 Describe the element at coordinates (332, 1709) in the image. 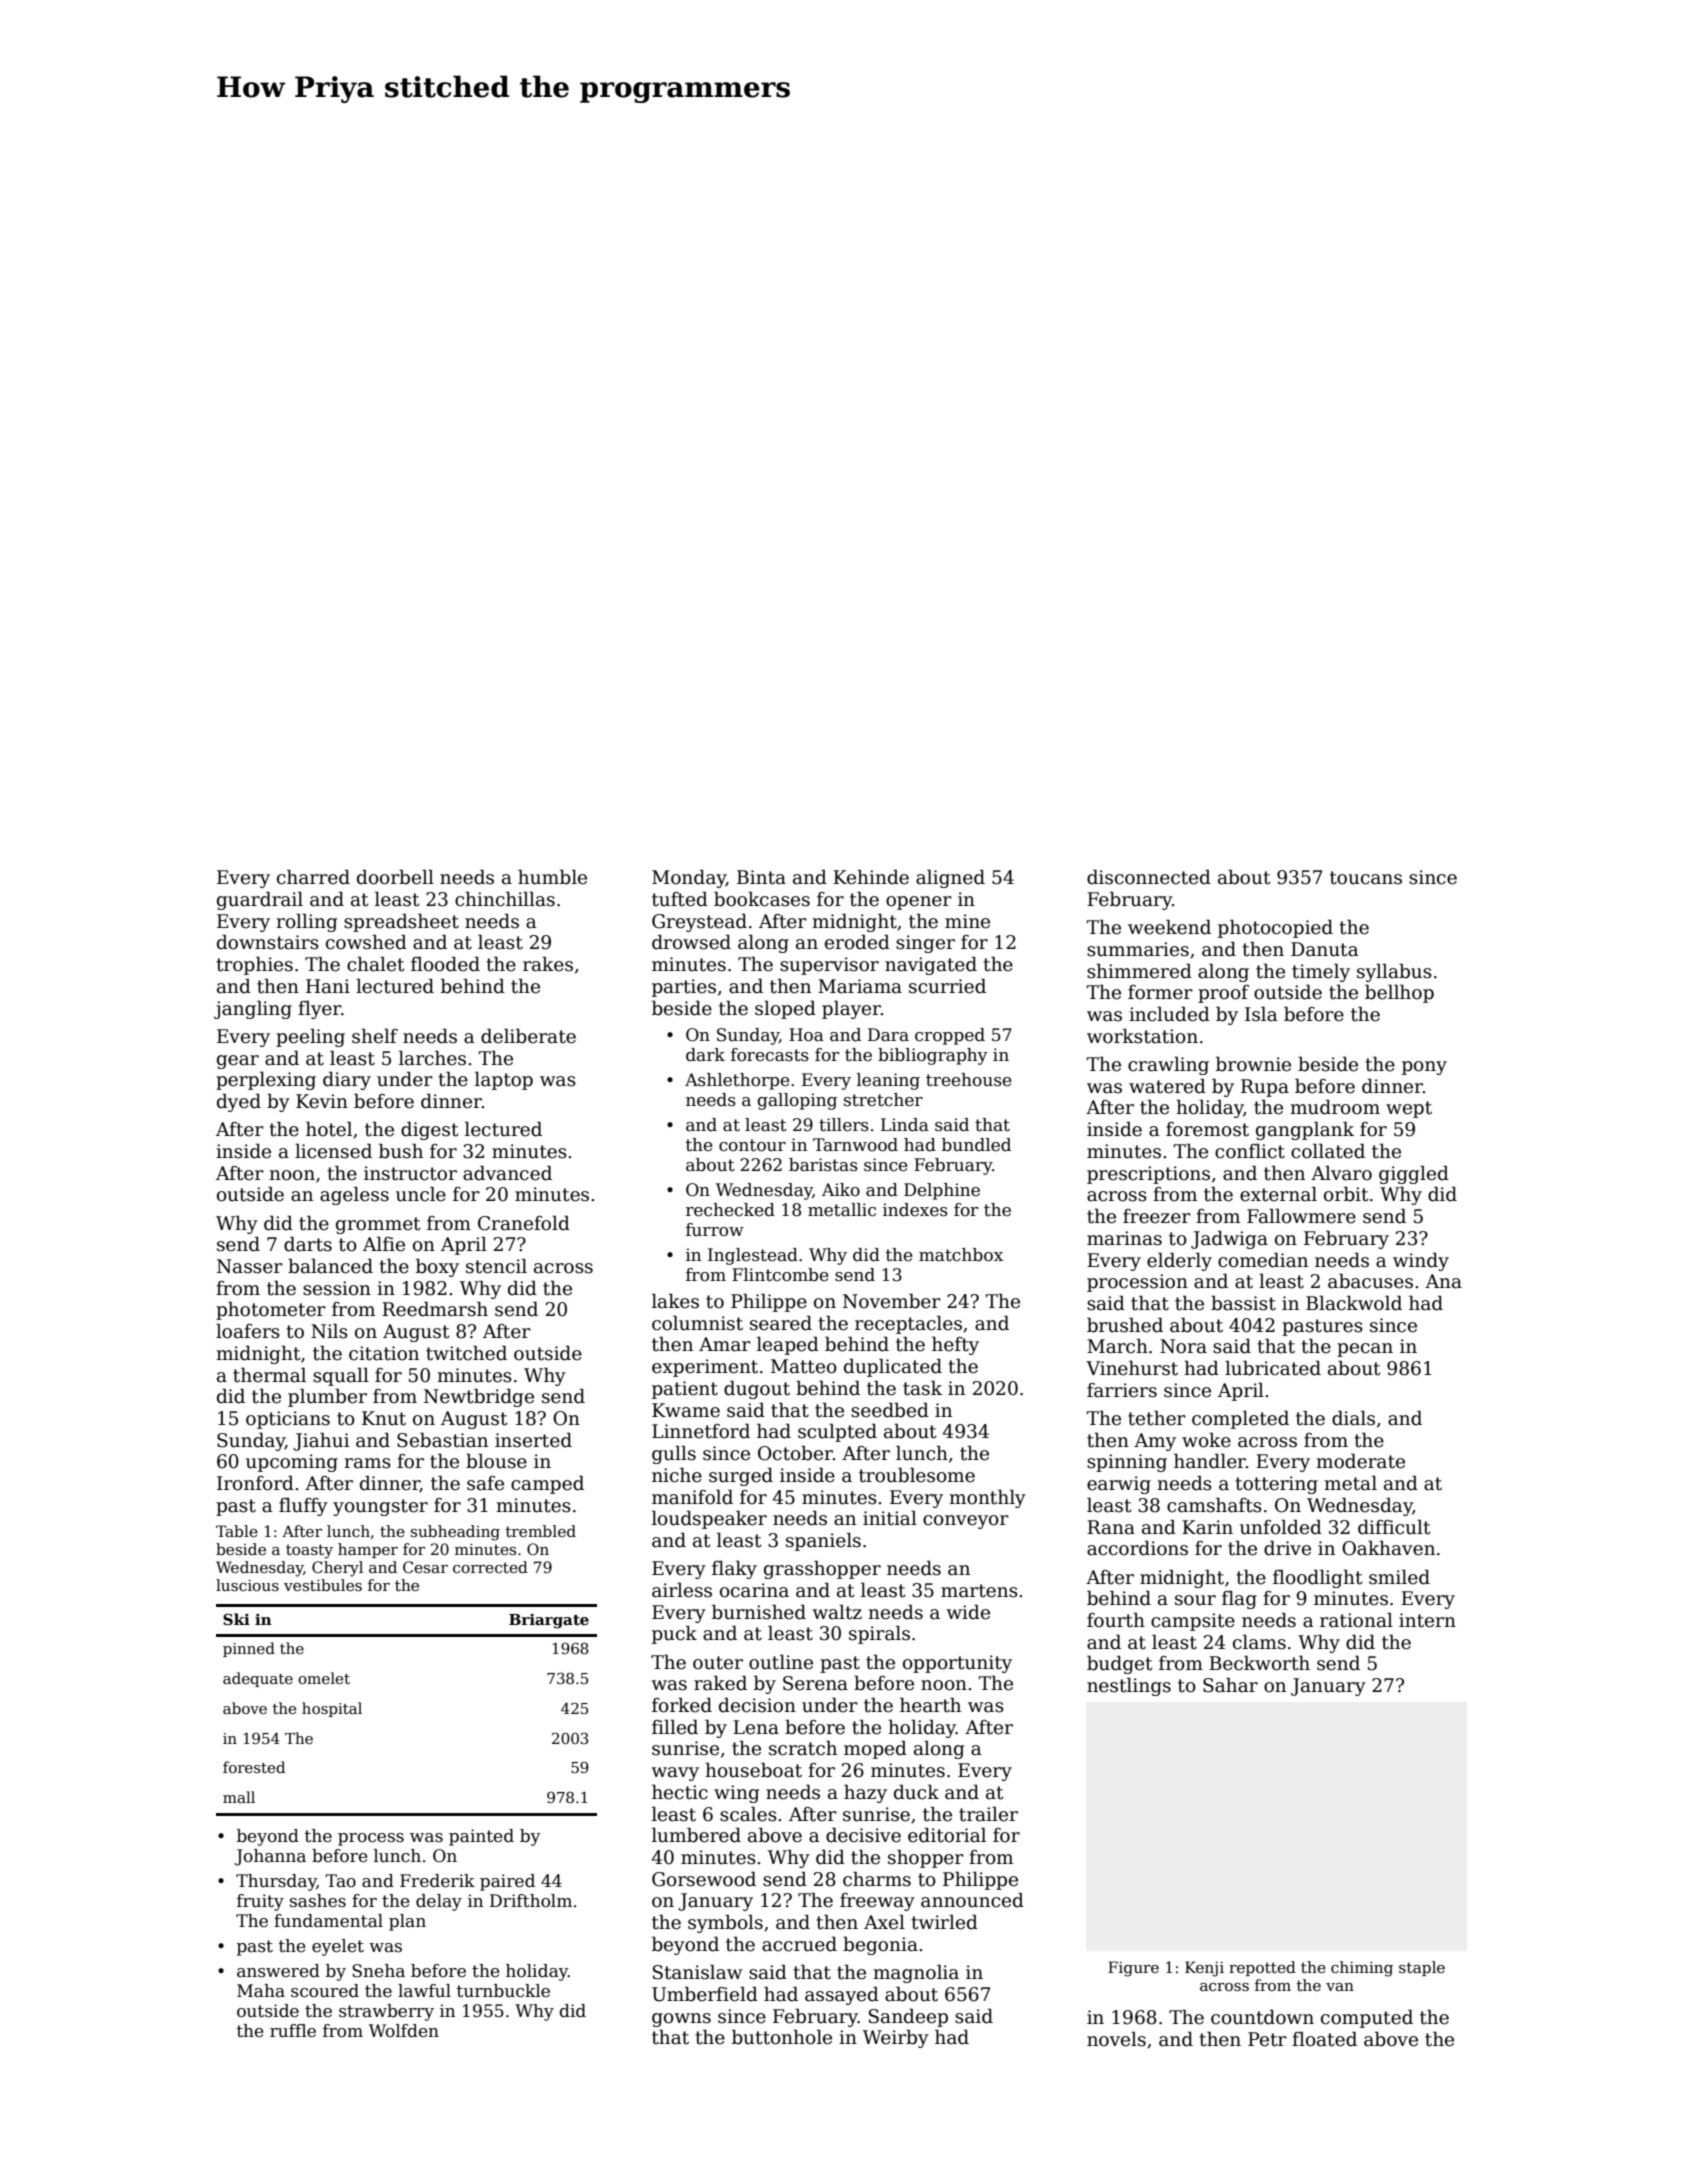

I see `hospital` at that location.
